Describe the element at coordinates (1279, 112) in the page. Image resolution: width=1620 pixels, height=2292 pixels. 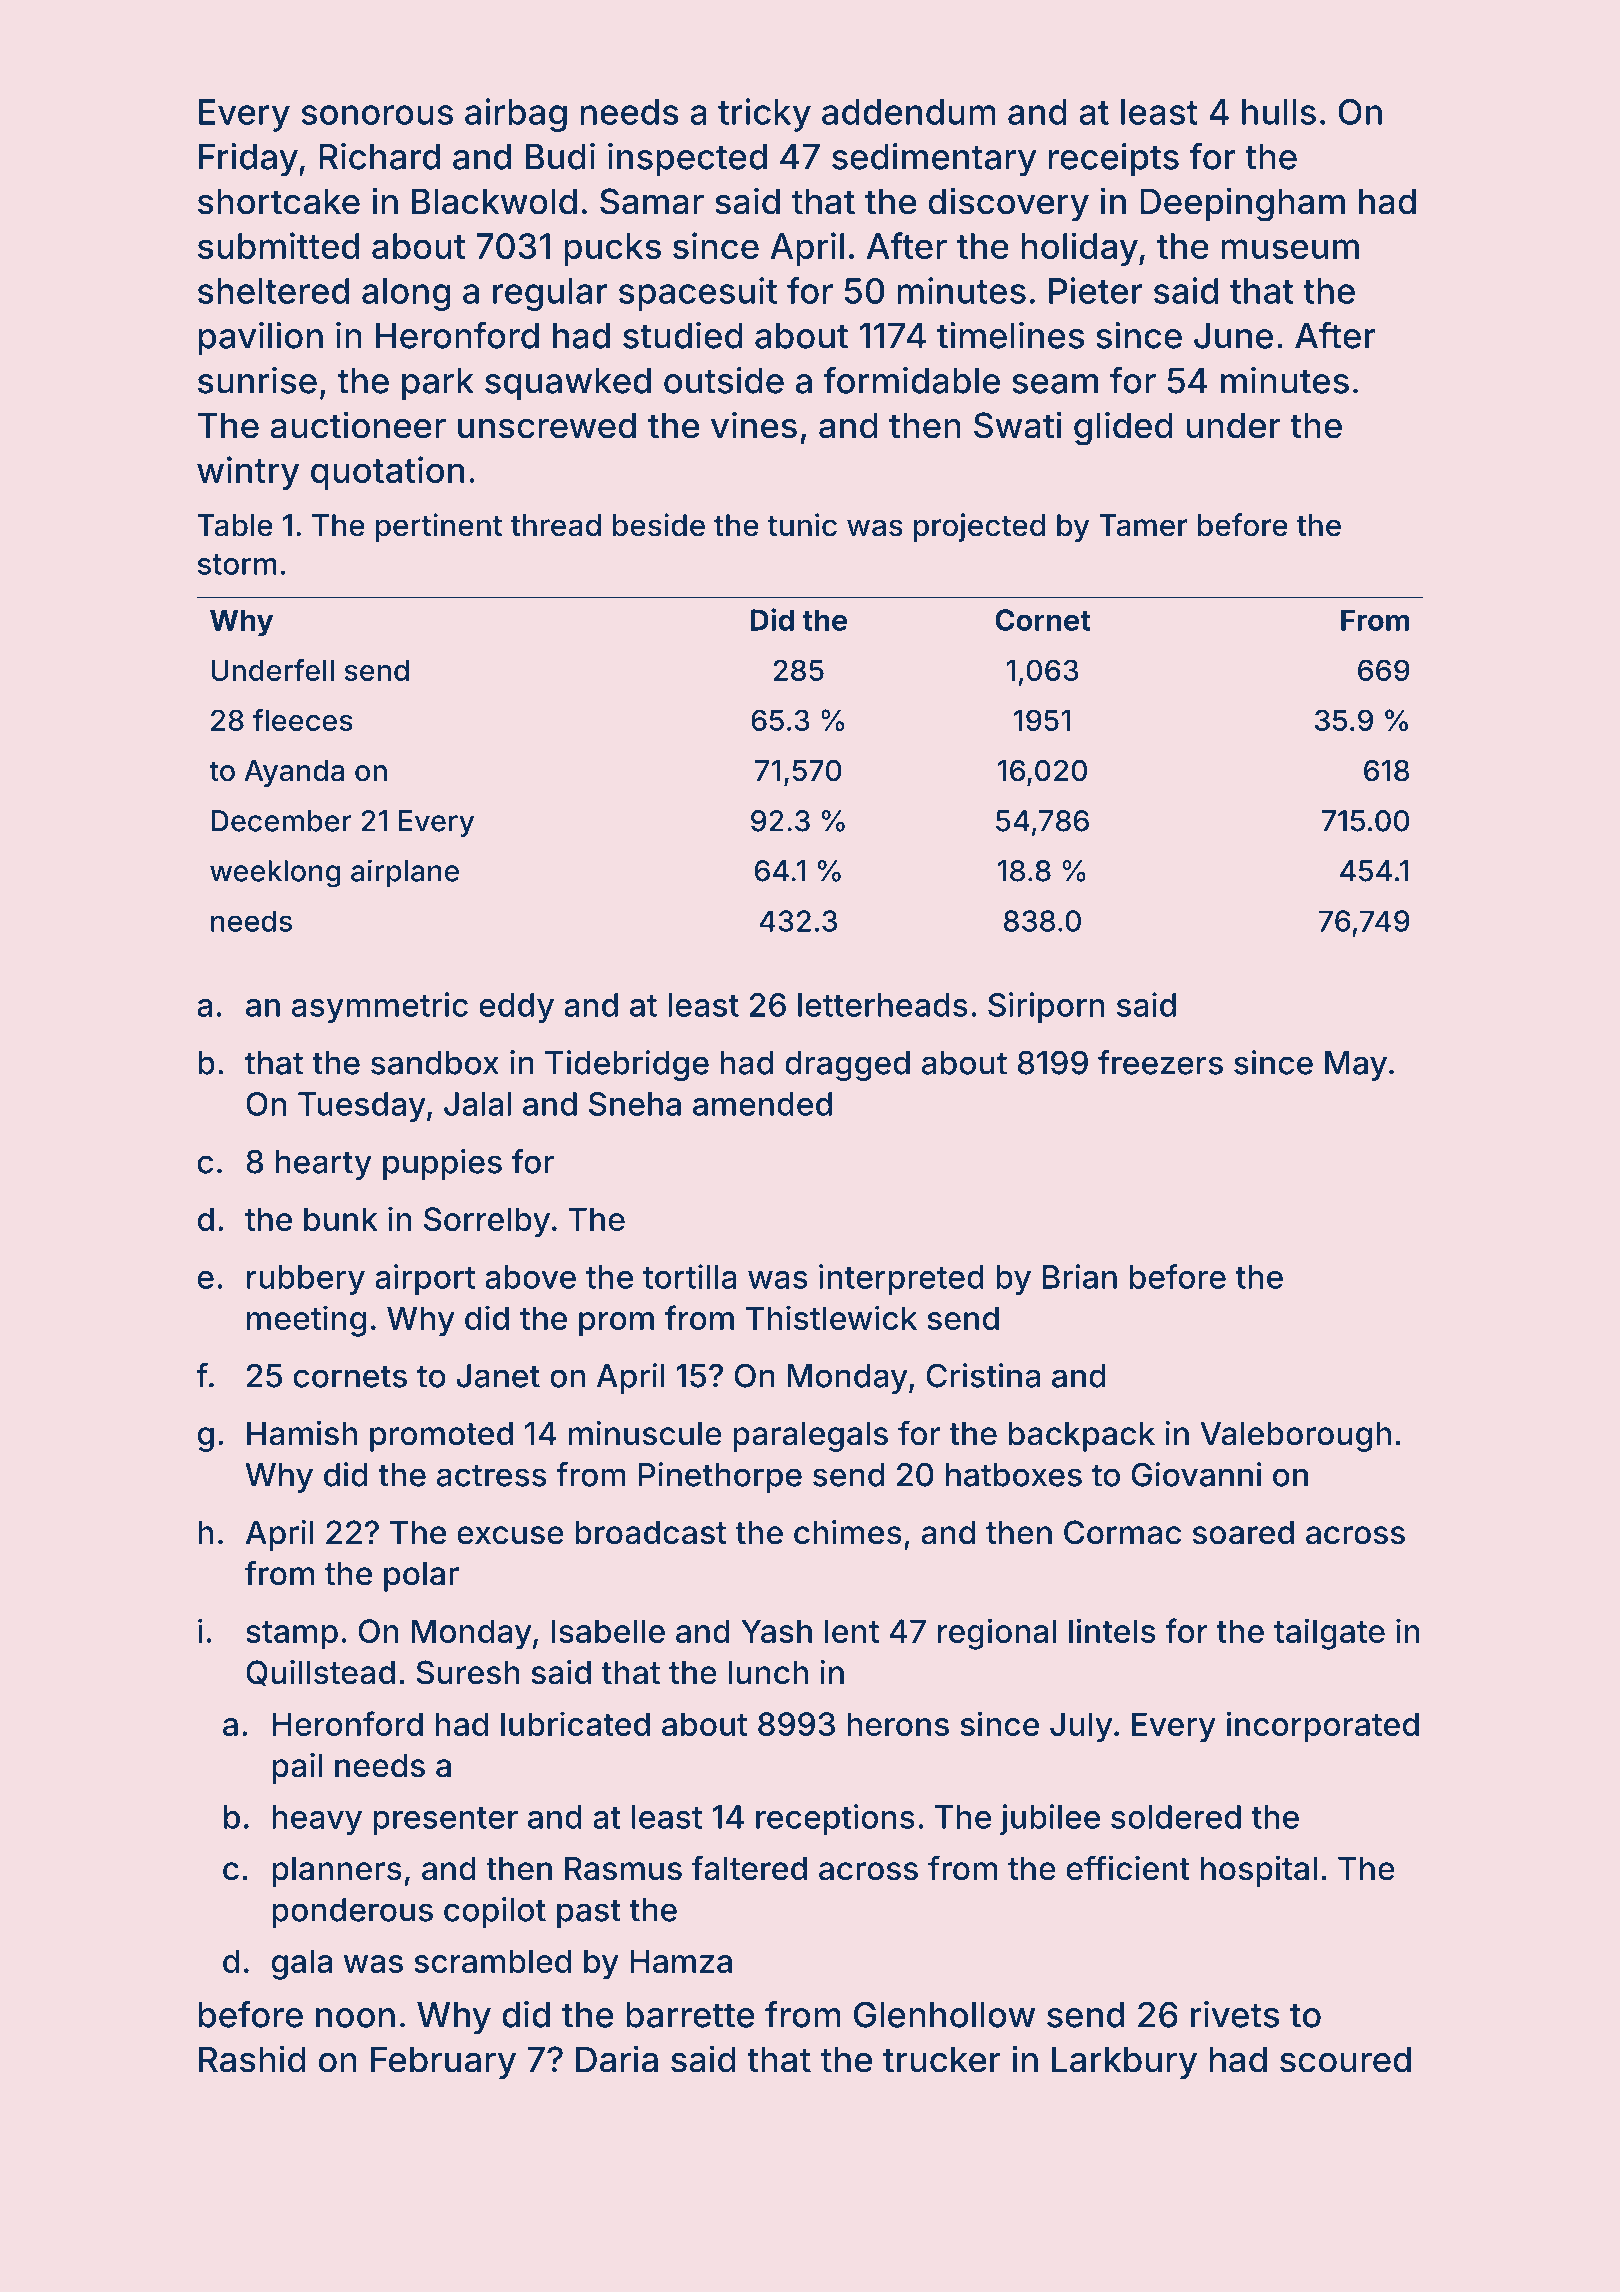
I see `hulls` at that location.
